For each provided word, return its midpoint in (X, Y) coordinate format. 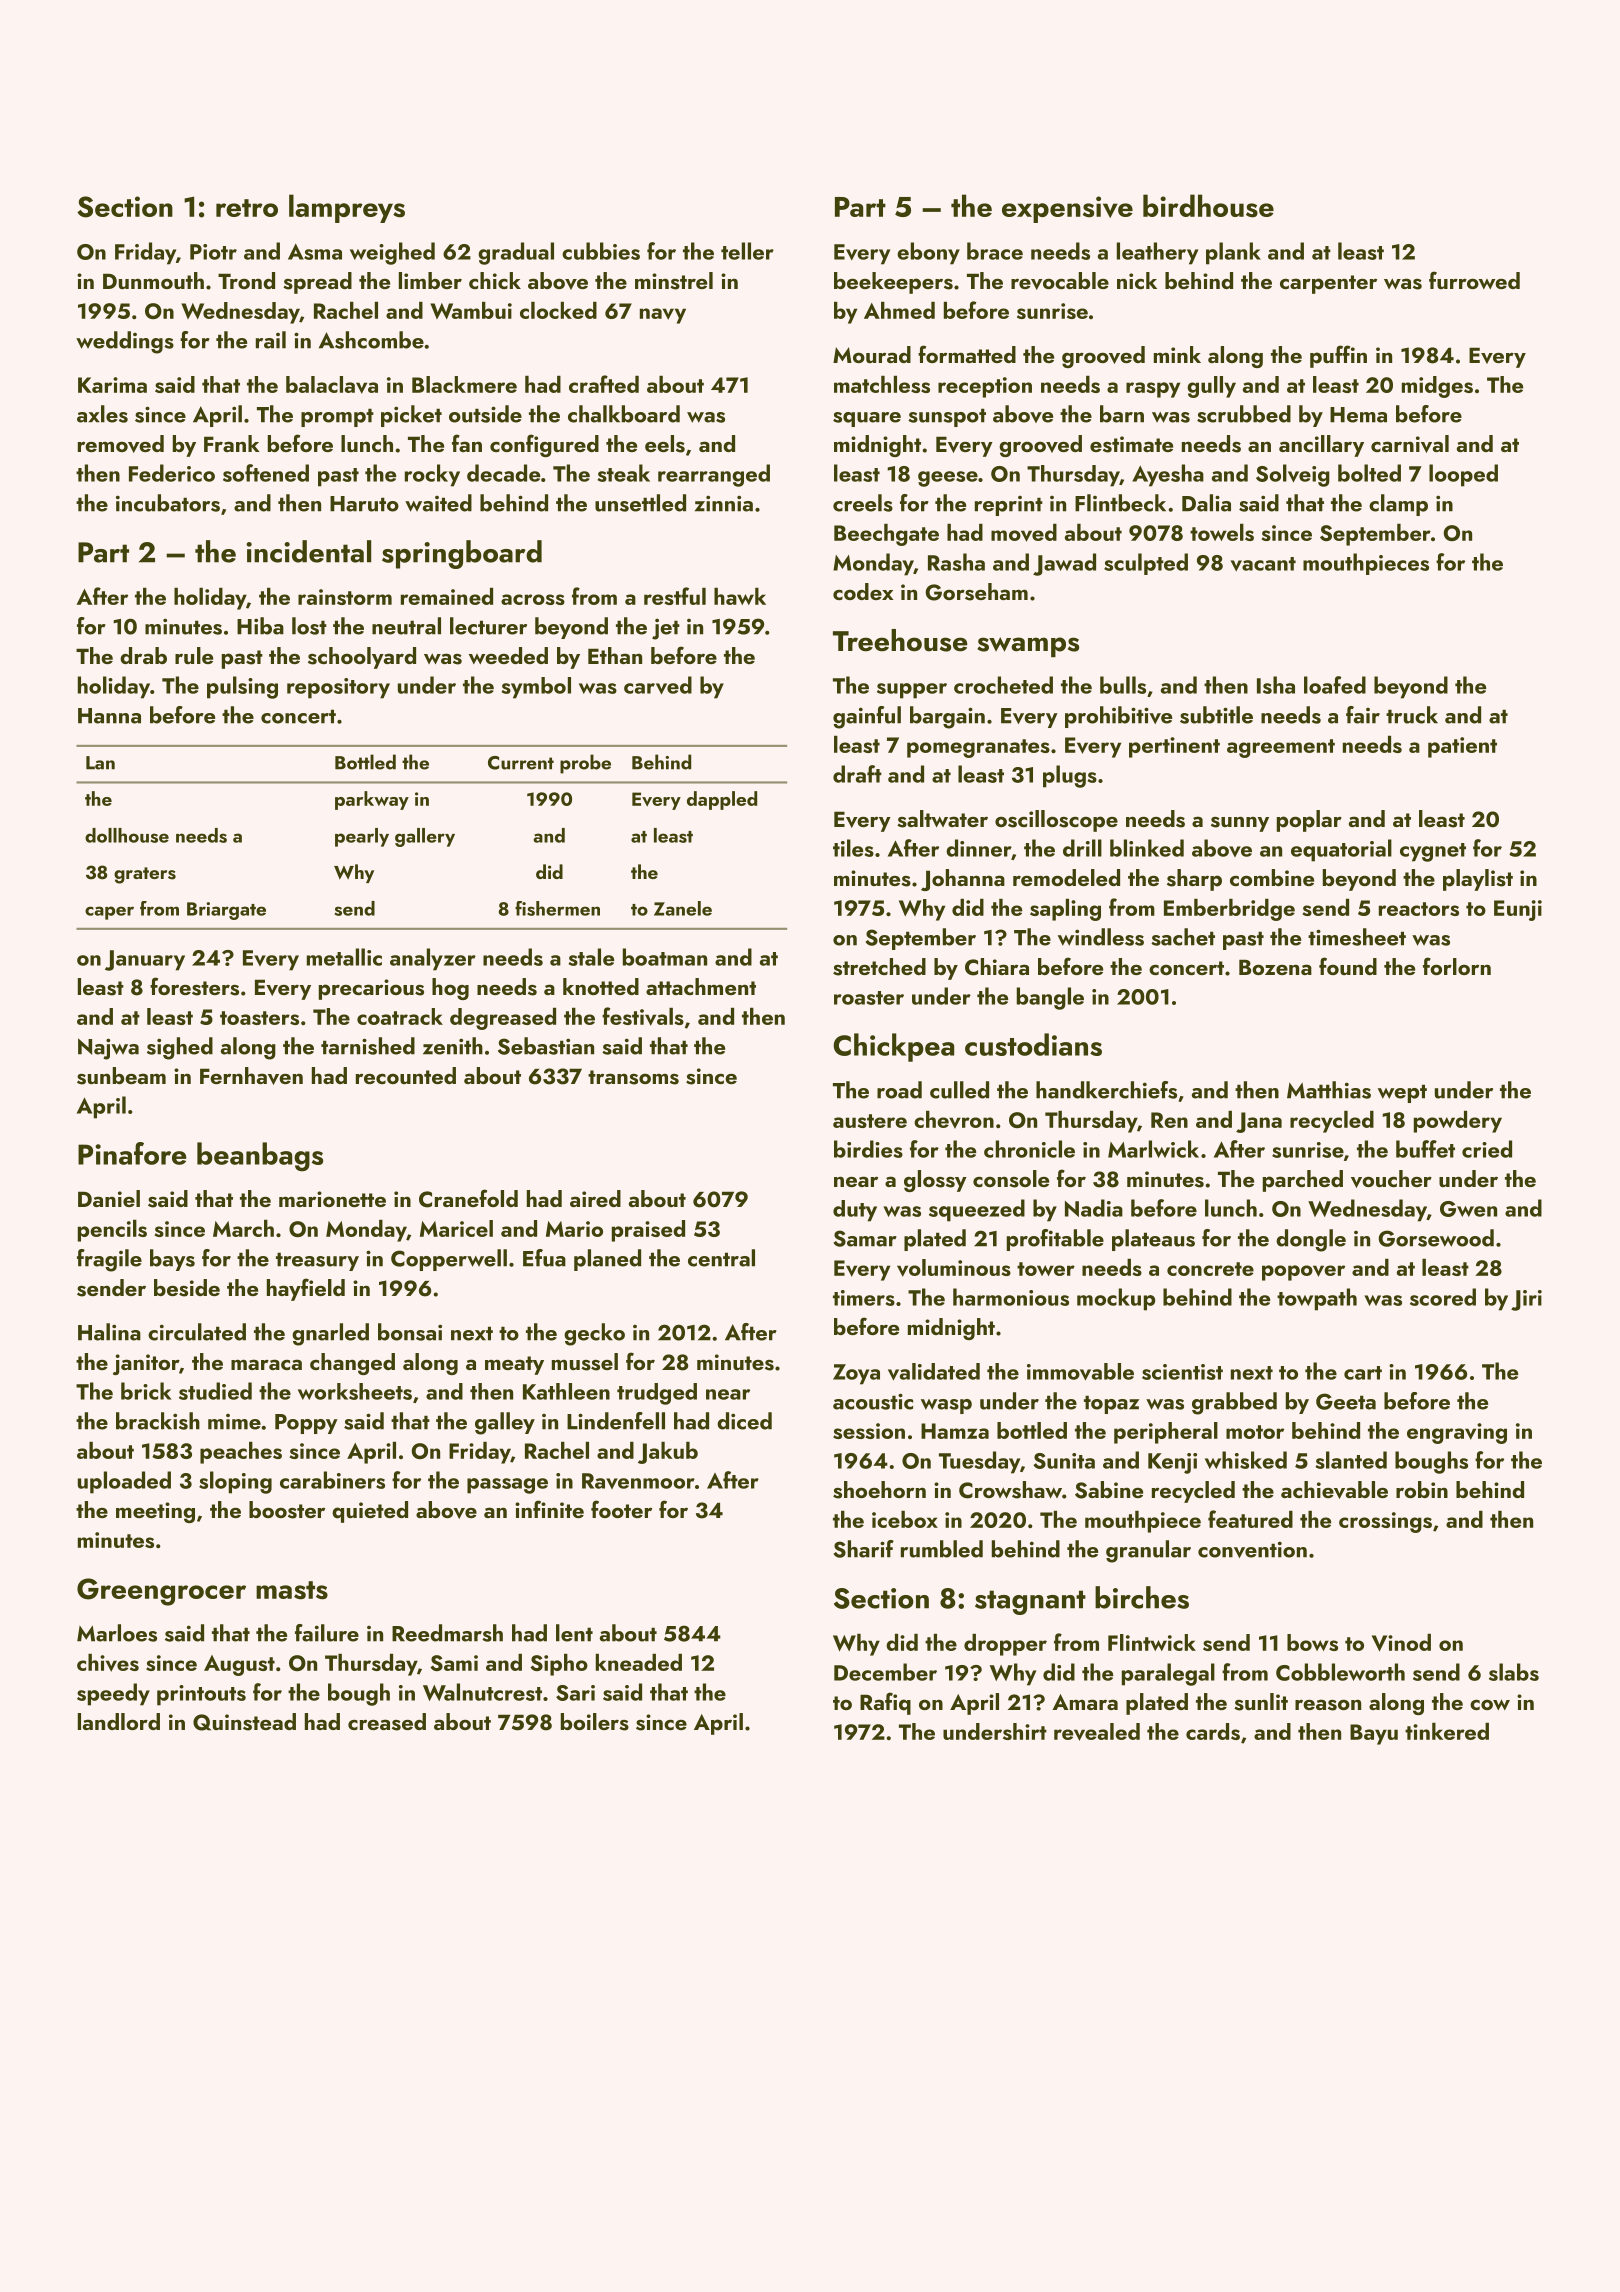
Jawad (1064, 564)
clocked (558, 310)
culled (959, 1090)
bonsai (410, 1332)
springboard (462, 554)
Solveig (1293, 475)
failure (327, 1633)
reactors (1419, 909)
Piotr (213, 252)
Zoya (856, 1374)
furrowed (1474, 280)
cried (1487, 1149)
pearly (362, 837)
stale (591, 957)
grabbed (1234, 1403)
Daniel (109, 1198)
